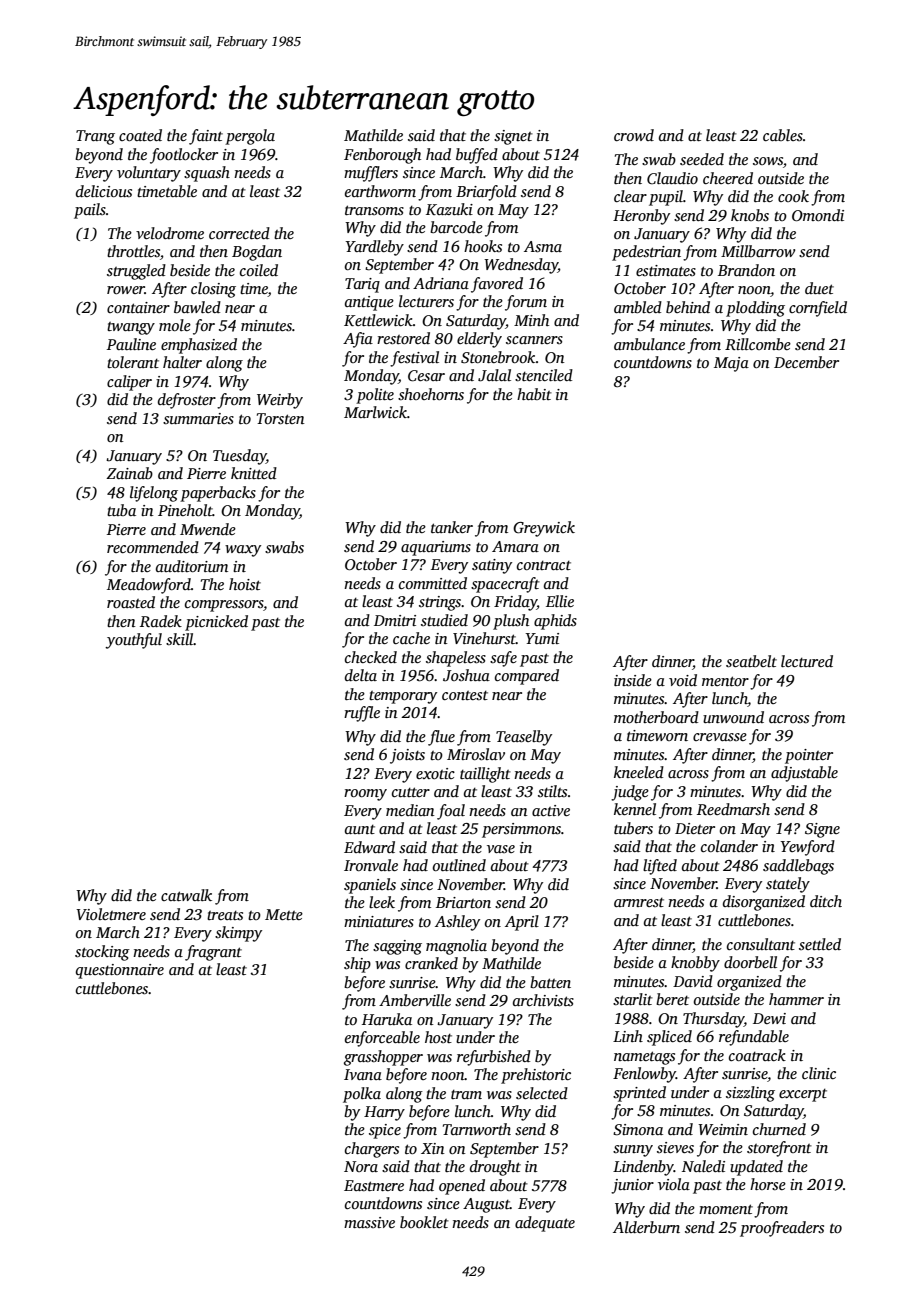 Image resolution: width=924 pixels, height=1308 pixels. What do you see at coordinates (407, 756) in the document?
I see `joists` at bounding box center [407, 756].
